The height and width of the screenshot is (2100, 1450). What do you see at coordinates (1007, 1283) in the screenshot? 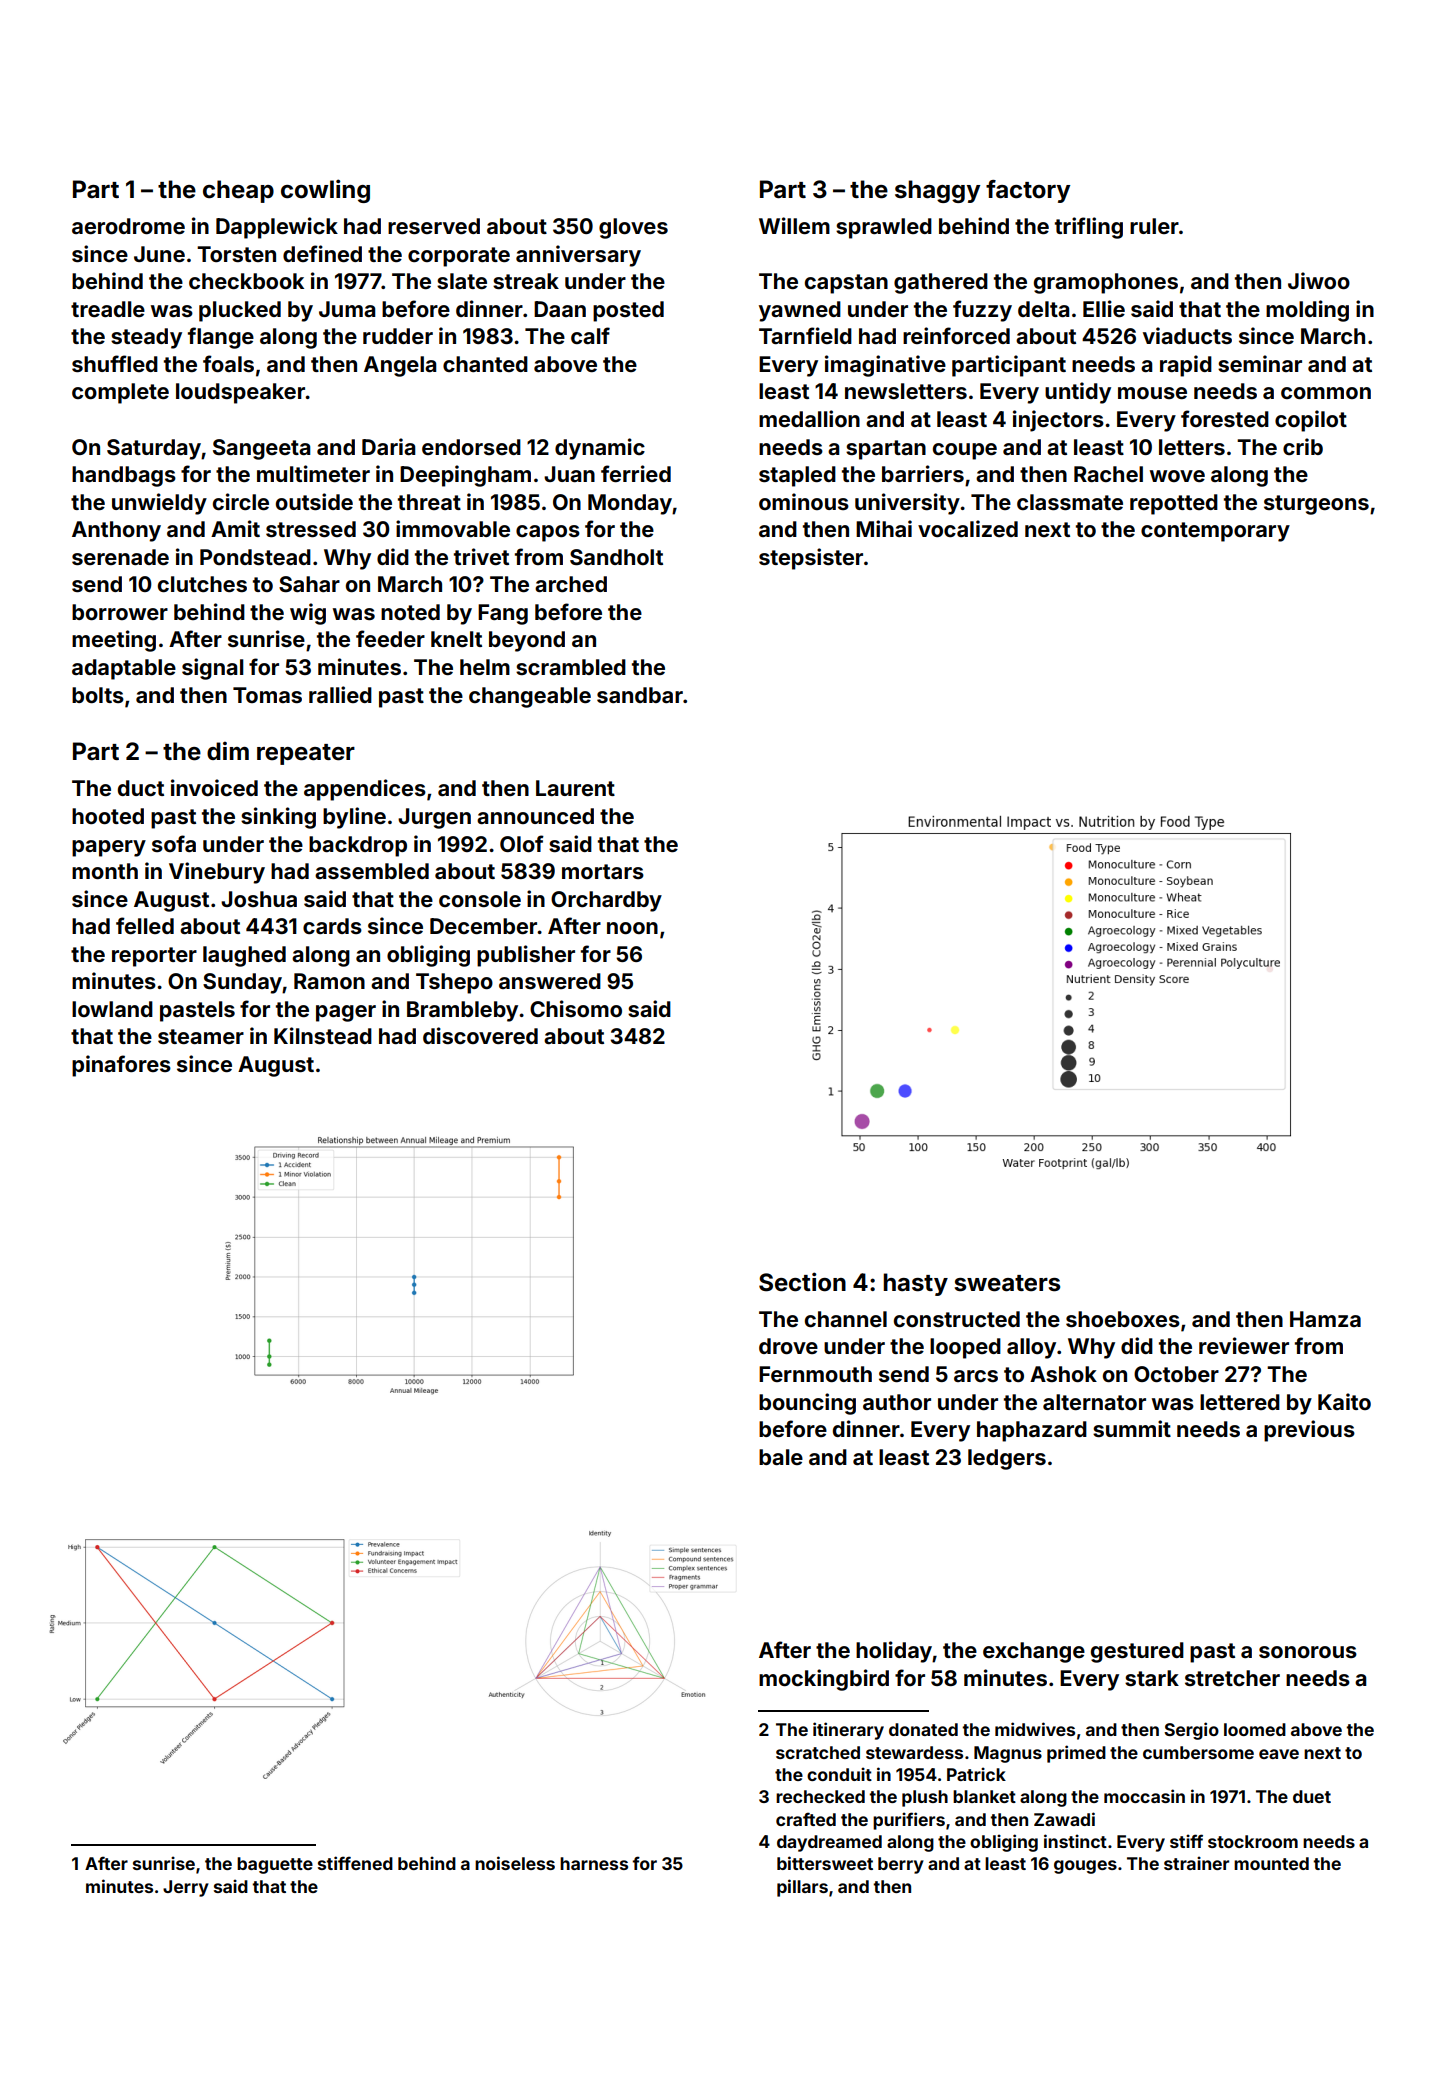
I see `sweaters` at bounding box center [1007, 1283].
